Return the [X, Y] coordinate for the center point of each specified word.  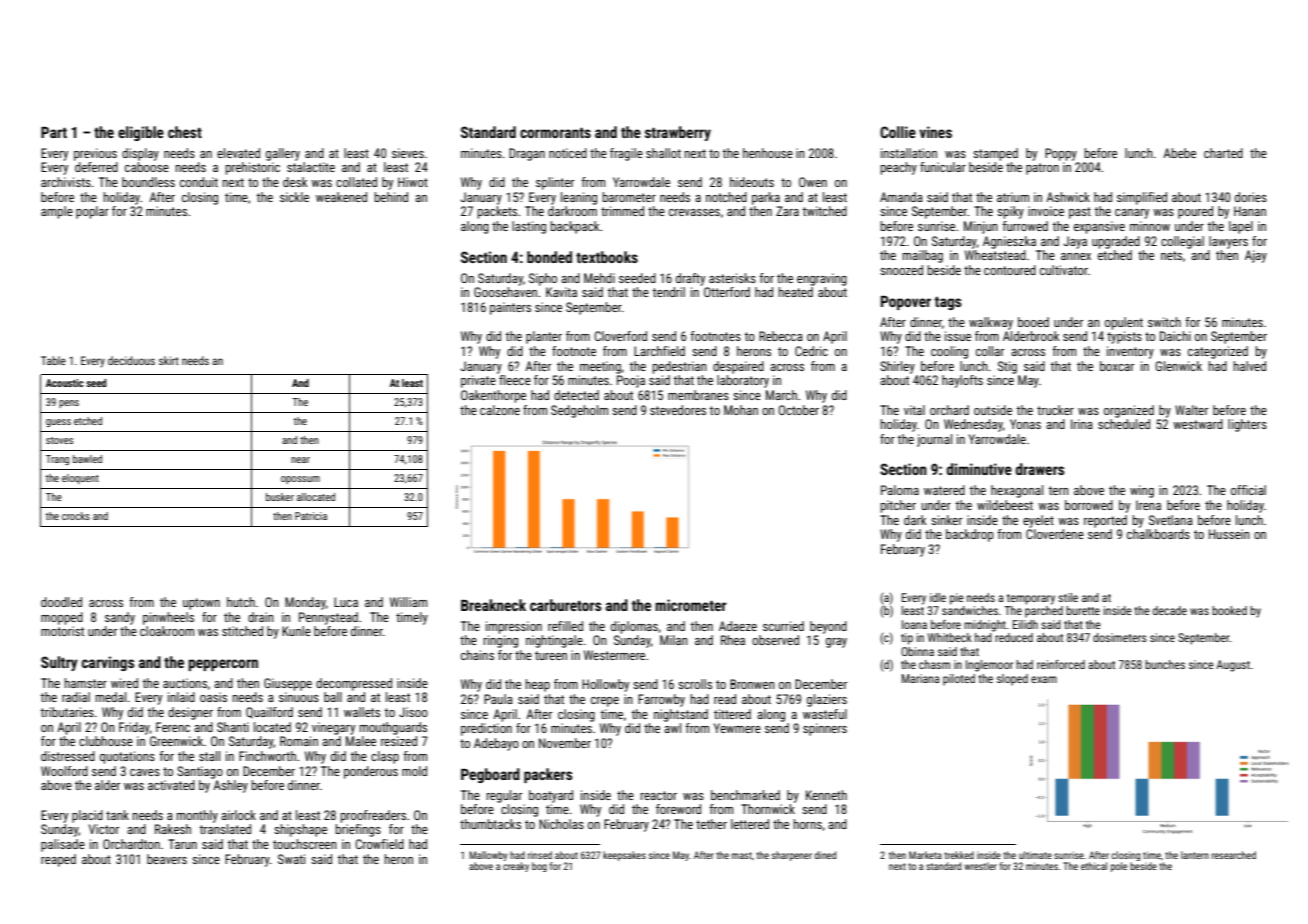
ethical [1094, 866]
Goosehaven [505, 292]
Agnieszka [1009, 242]
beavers [167, 859]
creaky [516, 867]
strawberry [678, 133]
